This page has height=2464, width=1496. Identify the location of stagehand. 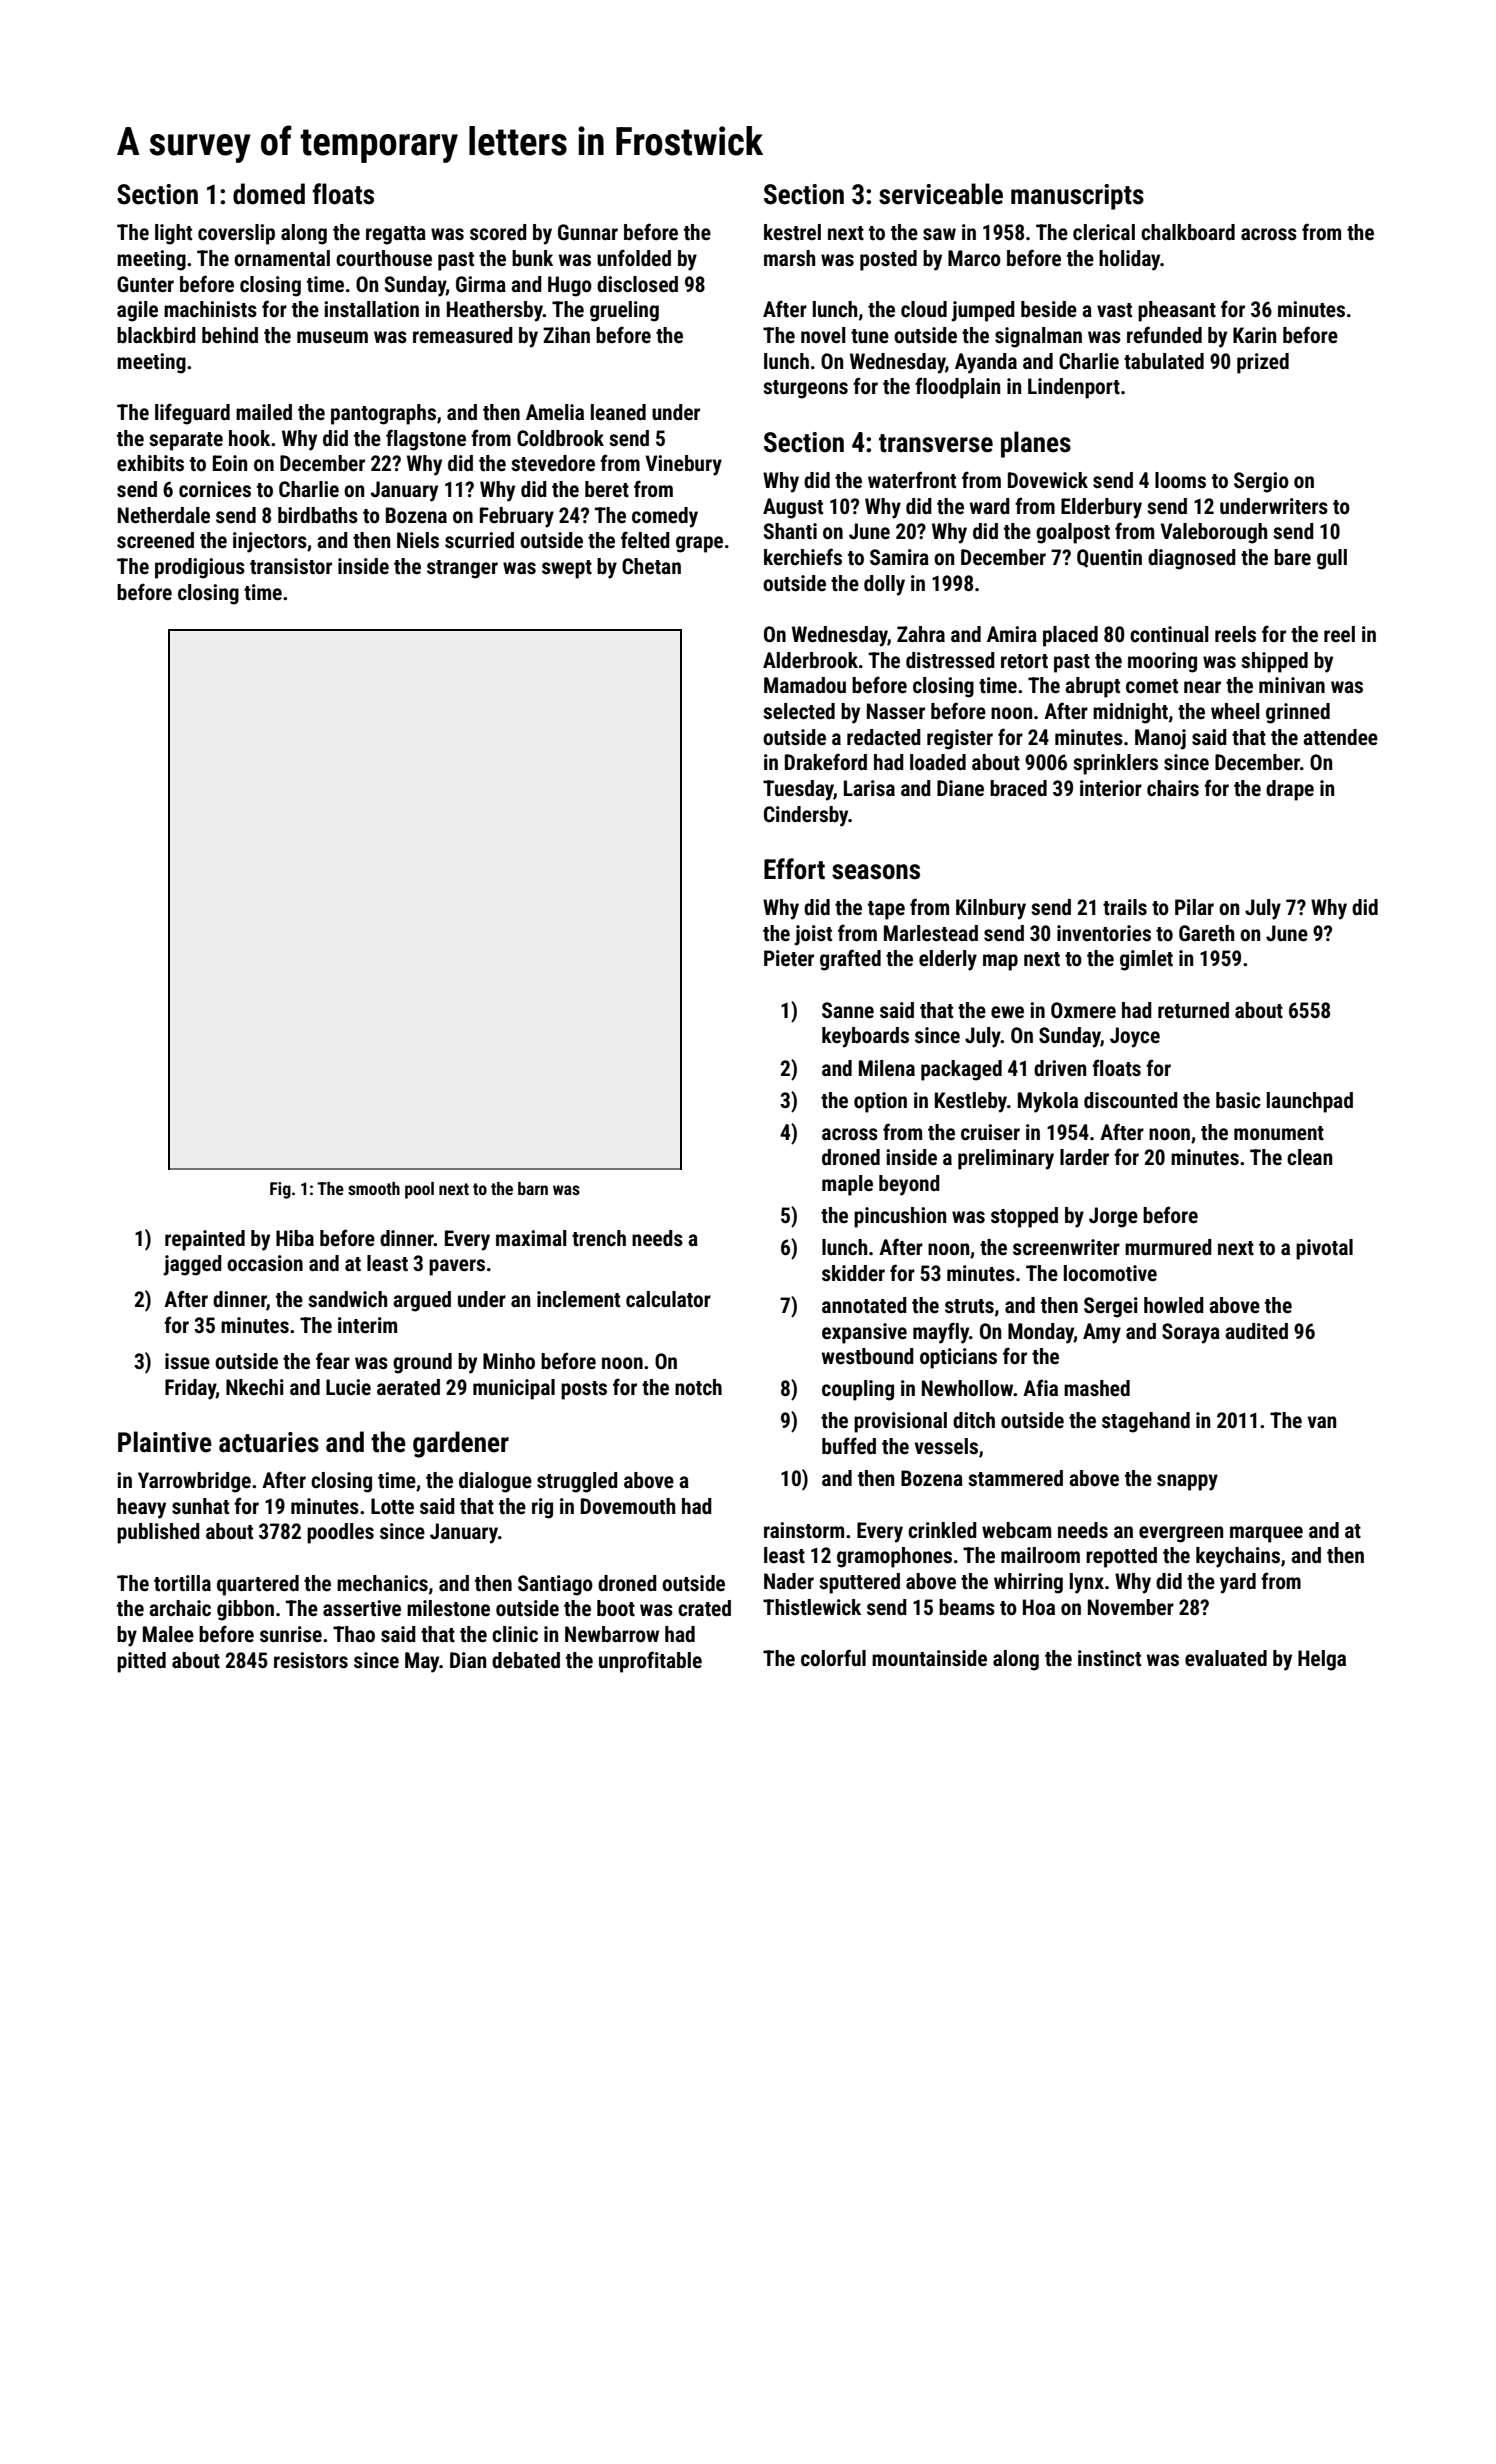
(1146, 1422).
